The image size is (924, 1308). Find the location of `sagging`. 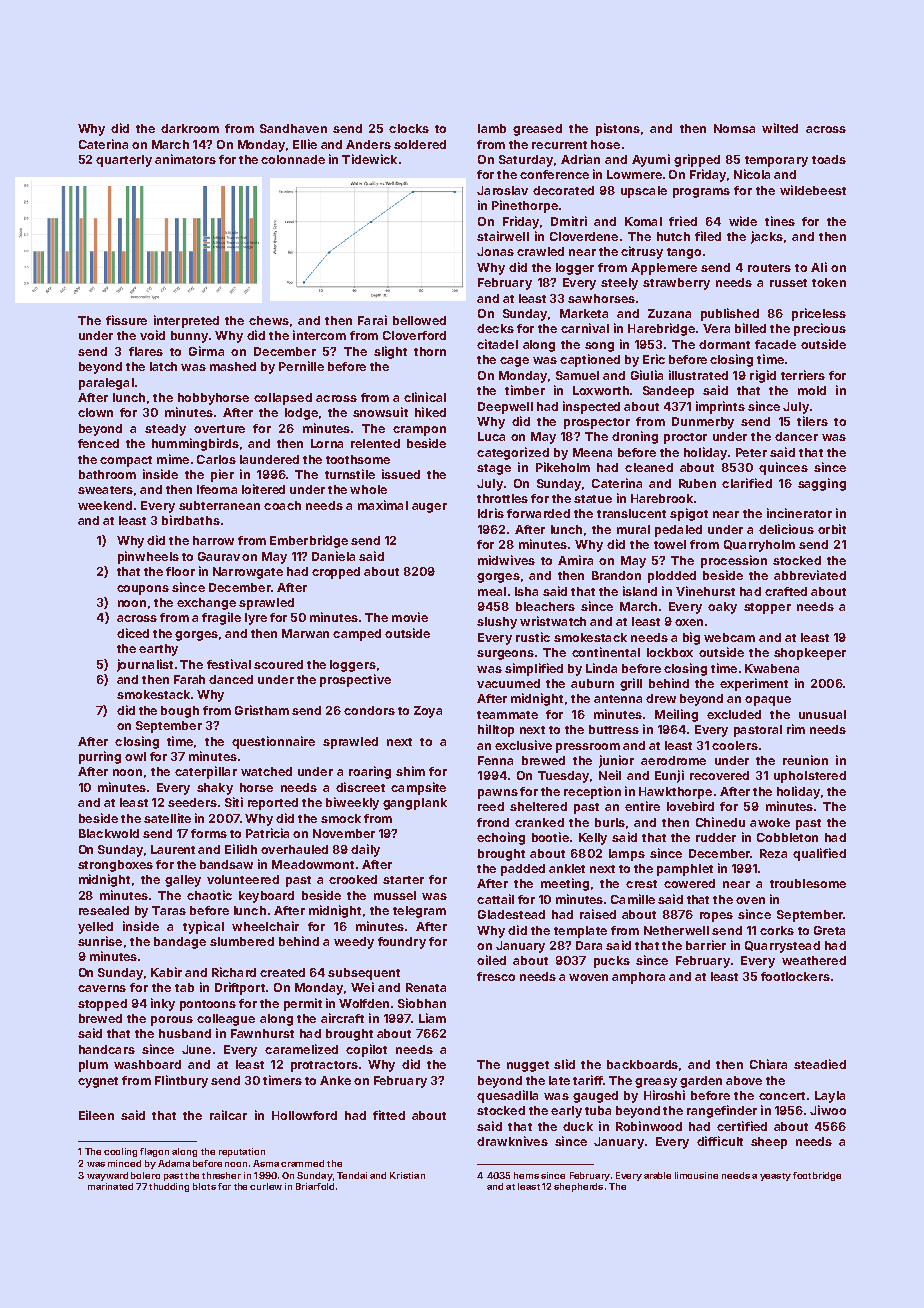

sagging is located at coordinates (822, 484).
